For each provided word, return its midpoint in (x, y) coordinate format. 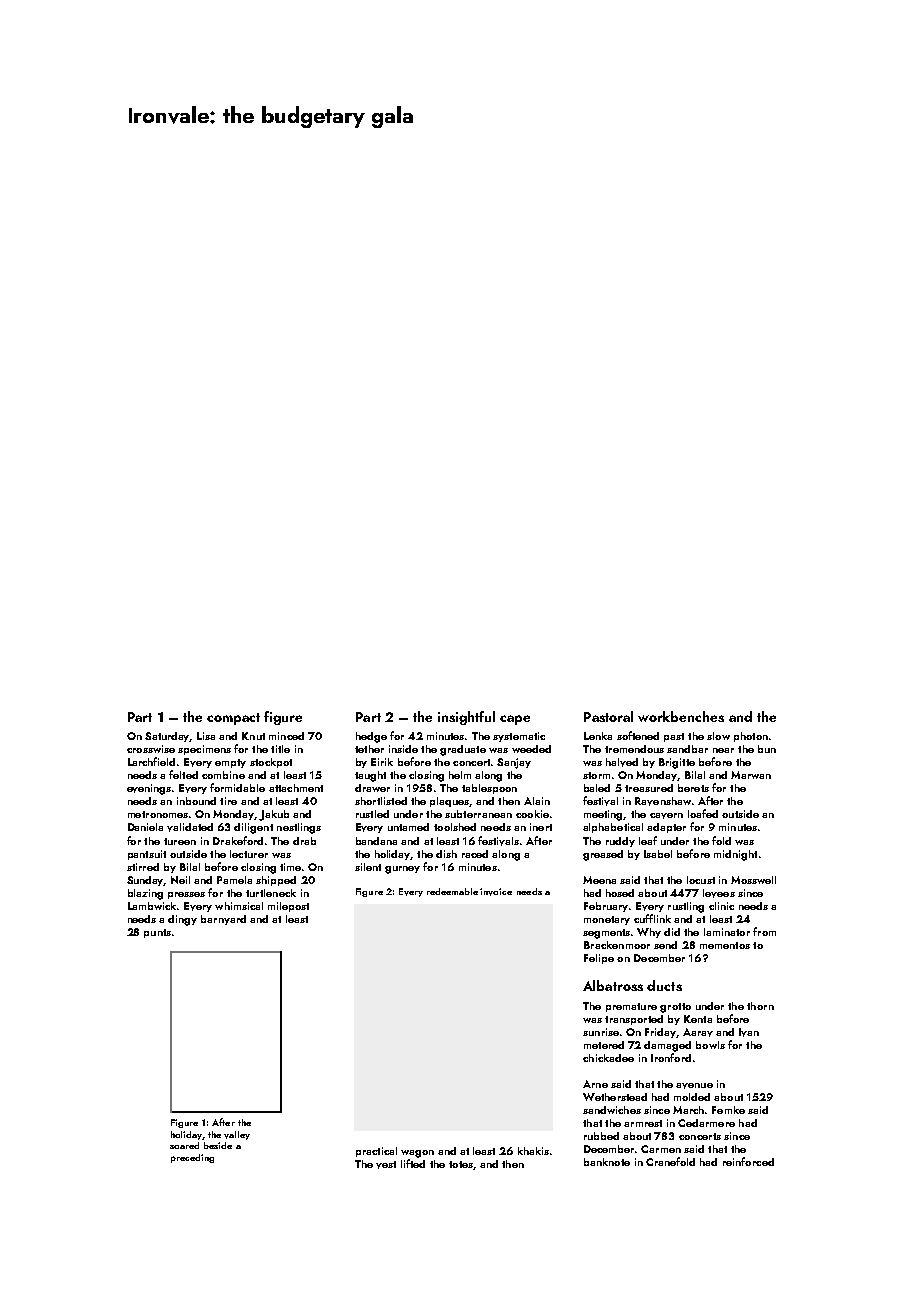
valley (237, 1135)
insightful (466, 718)
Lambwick (152, 906)
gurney (402, 870)
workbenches (681, 716)
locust (701, 880)
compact (233, 719)
